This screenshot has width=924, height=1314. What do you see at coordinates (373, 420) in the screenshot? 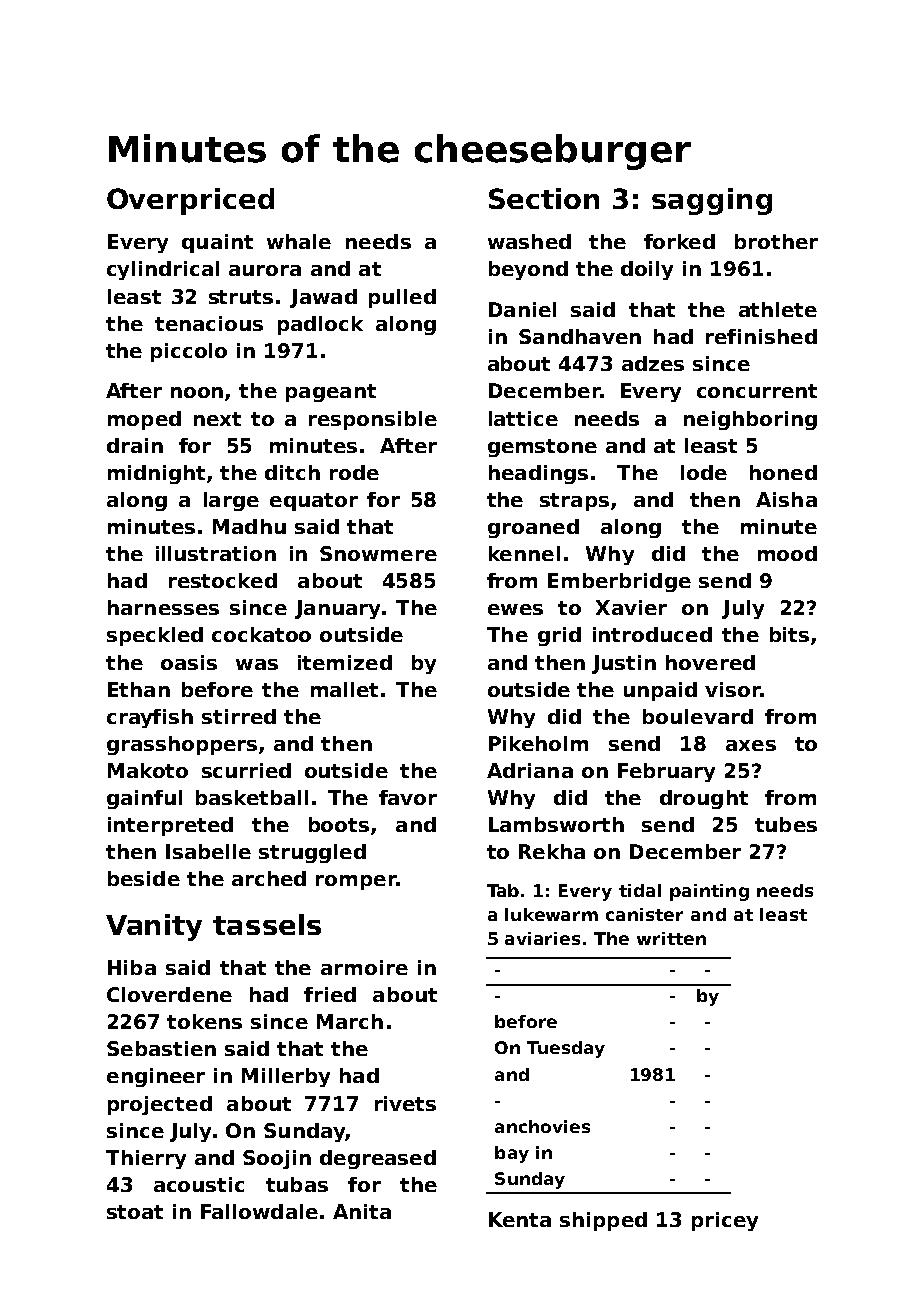
I see `responsible` at bounding box center [373, 420].
